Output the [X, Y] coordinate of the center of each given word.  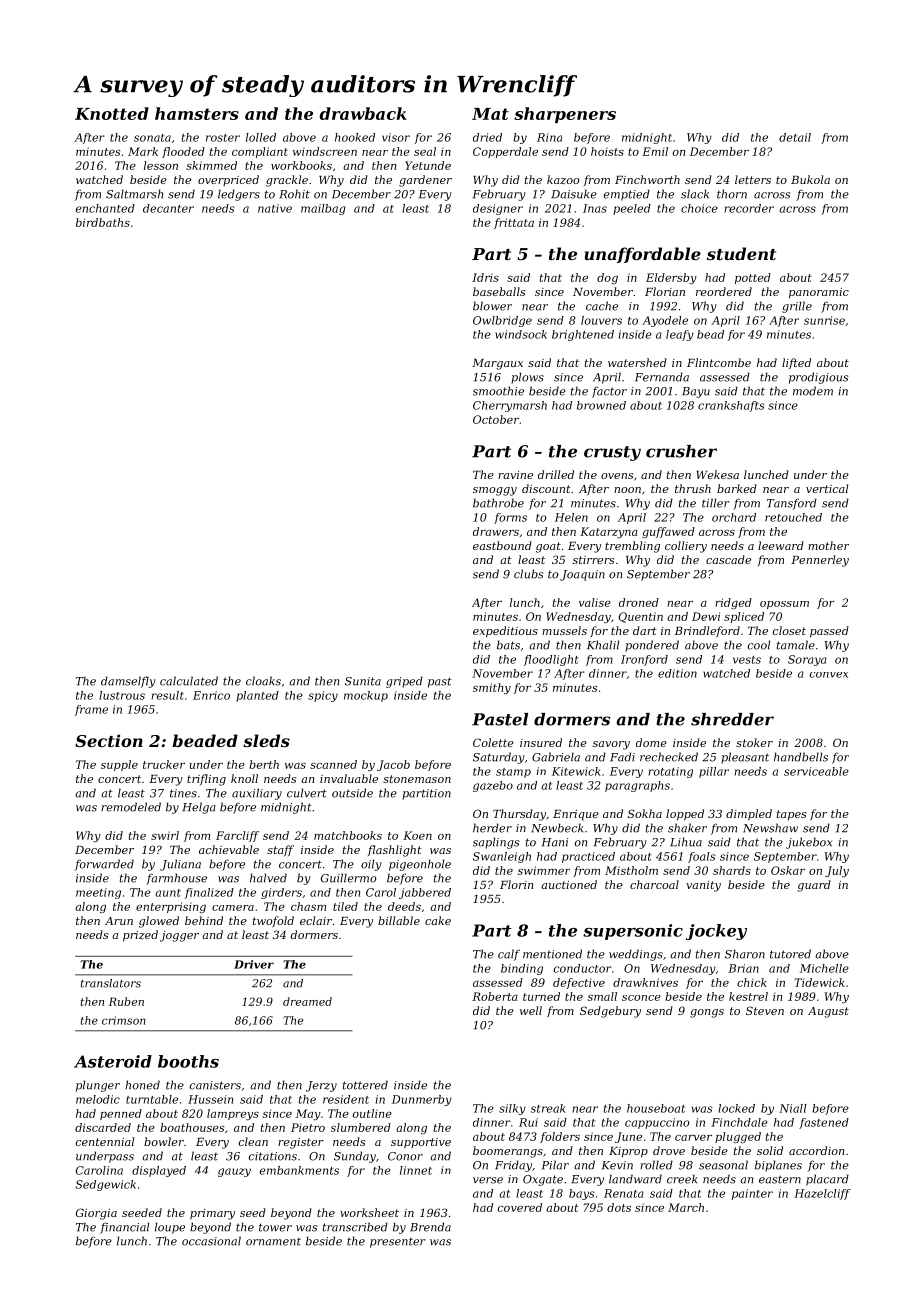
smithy [492, 688]
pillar [714, 772]
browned [601, 405]
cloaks [263, 681]
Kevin [617, 1165]
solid [770, 1150]
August [828, 1012]
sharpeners [565, 115]
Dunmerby [422, 1100]
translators [111, 983]
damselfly [128, 682]
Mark [143, 151]
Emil [655, 151]
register [301, 1143]
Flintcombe [719, 362]
